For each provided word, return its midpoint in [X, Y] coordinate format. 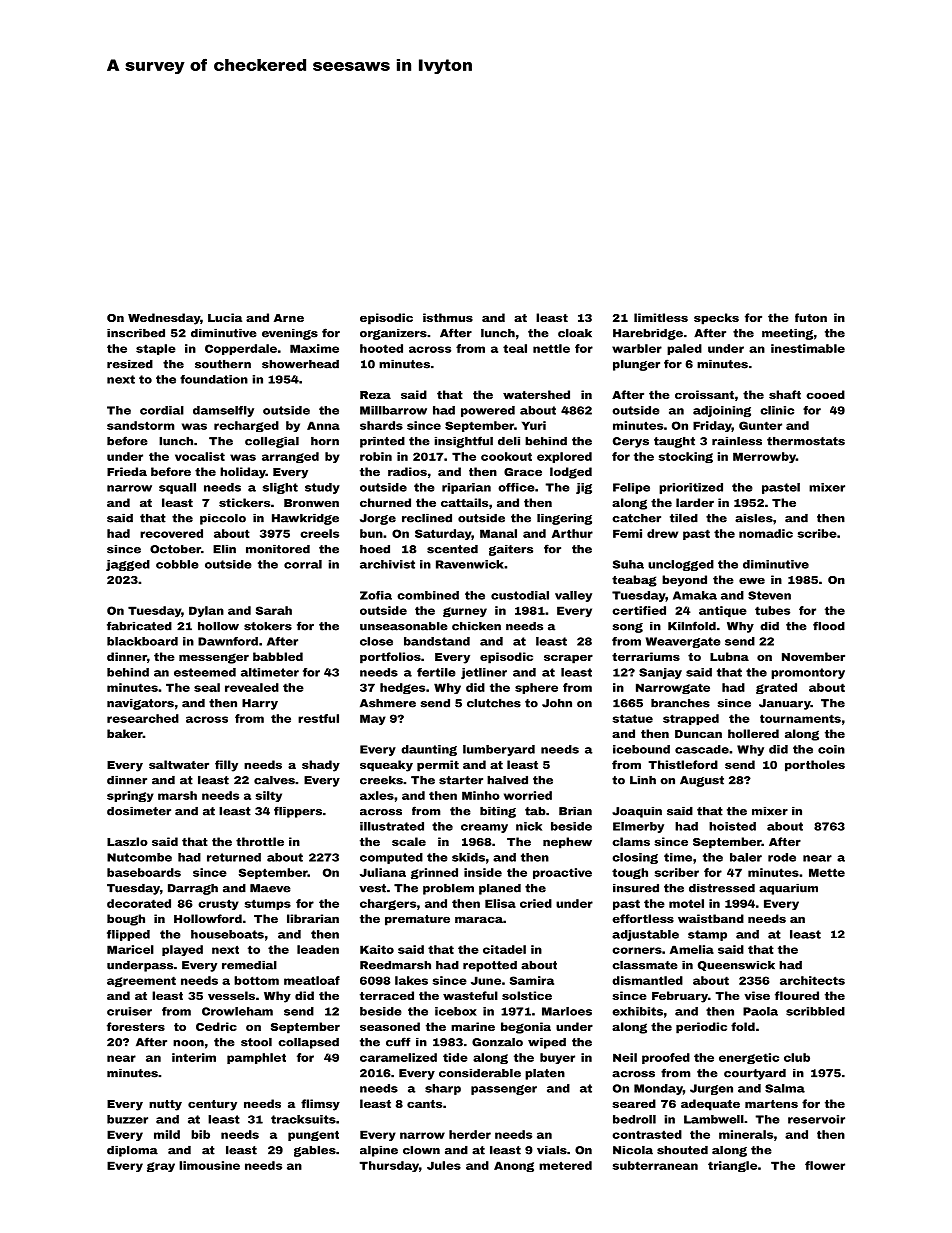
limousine [209, 1165]
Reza [375, 395]
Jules [444, 1165]
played [182, 950]
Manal [498, 533]
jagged [128, 565]
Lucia [225, 317]
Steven [769, 595]
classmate [645, 965]
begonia [526, 1028]
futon [811, 317]
